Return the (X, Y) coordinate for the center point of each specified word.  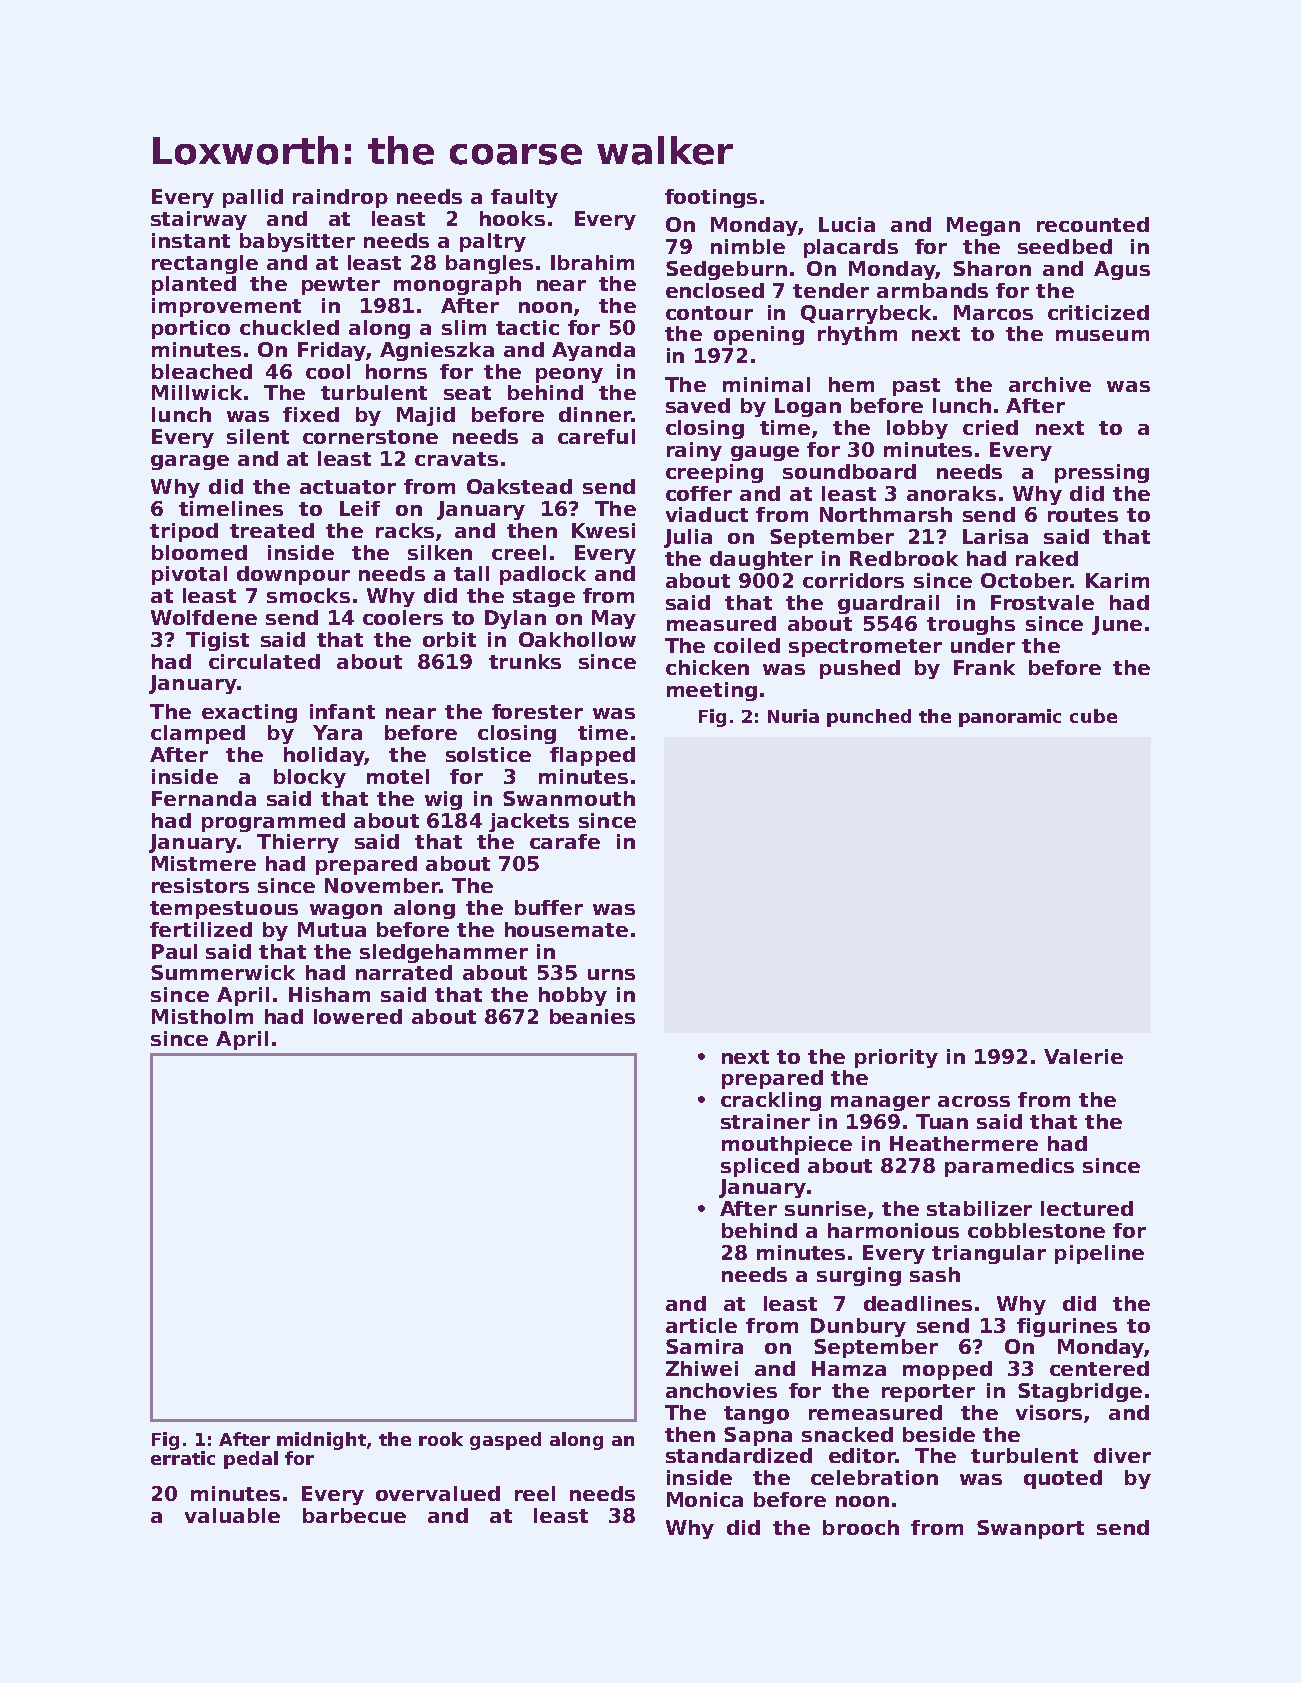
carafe (565, 841)
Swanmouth (569, 798)
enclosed (715, 290)
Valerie (1083, 1056)
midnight (321, 1441)
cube (1093, 716)
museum (1102, 335)
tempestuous (224, 910)
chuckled (289, 327)
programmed (273, 822)
